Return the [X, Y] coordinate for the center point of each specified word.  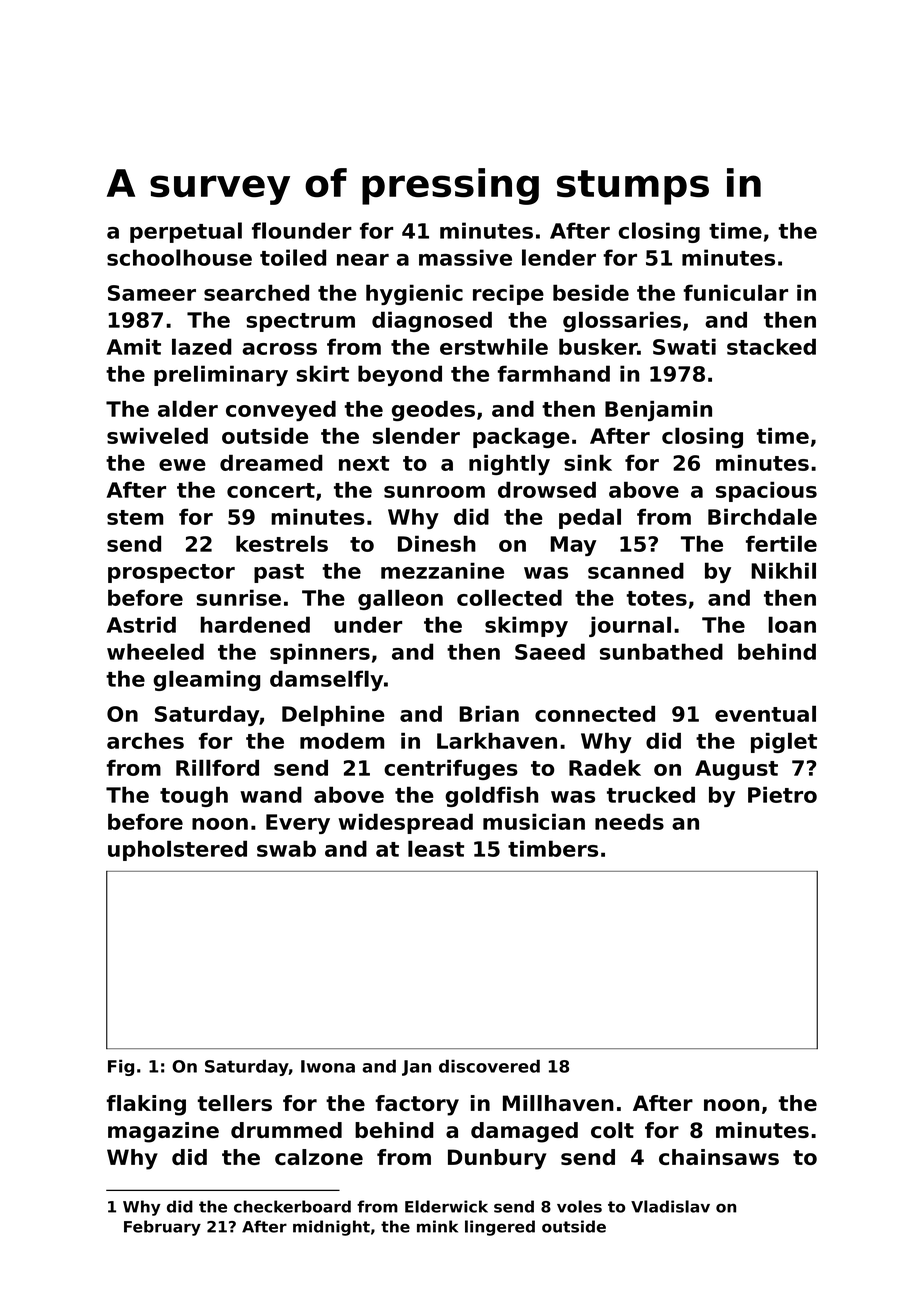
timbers [553, 848]
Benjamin [658, 411]
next [364, 463]
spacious [766, 491]
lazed [202, 346]
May [573, 546]
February [162, 1228]
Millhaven [558, 1103]
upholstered [177, 850]
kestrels [282, 543]
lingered [500, 1228]
